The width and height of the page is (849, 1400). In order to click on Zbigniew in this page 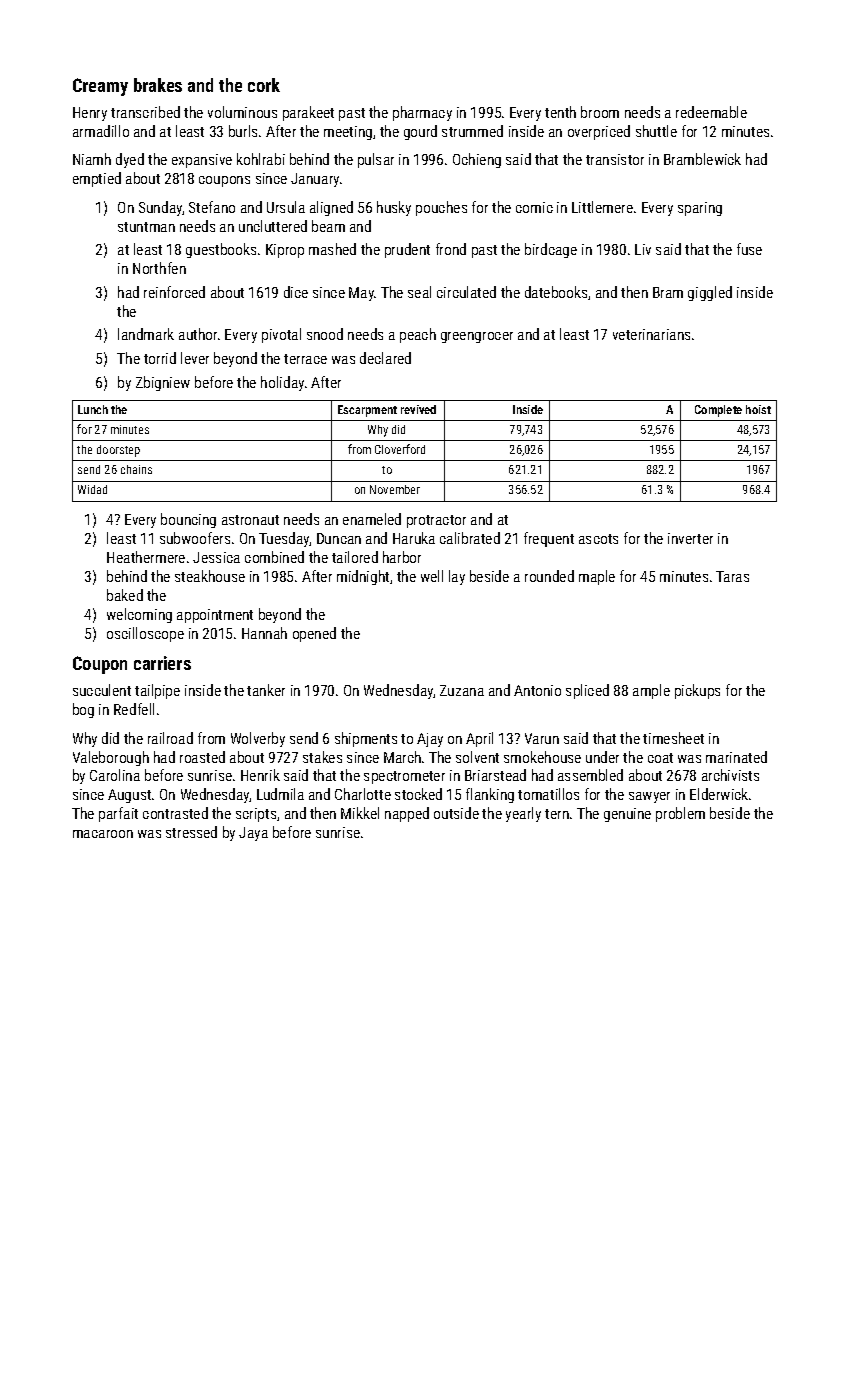, I will do `click(163, 383)`.
